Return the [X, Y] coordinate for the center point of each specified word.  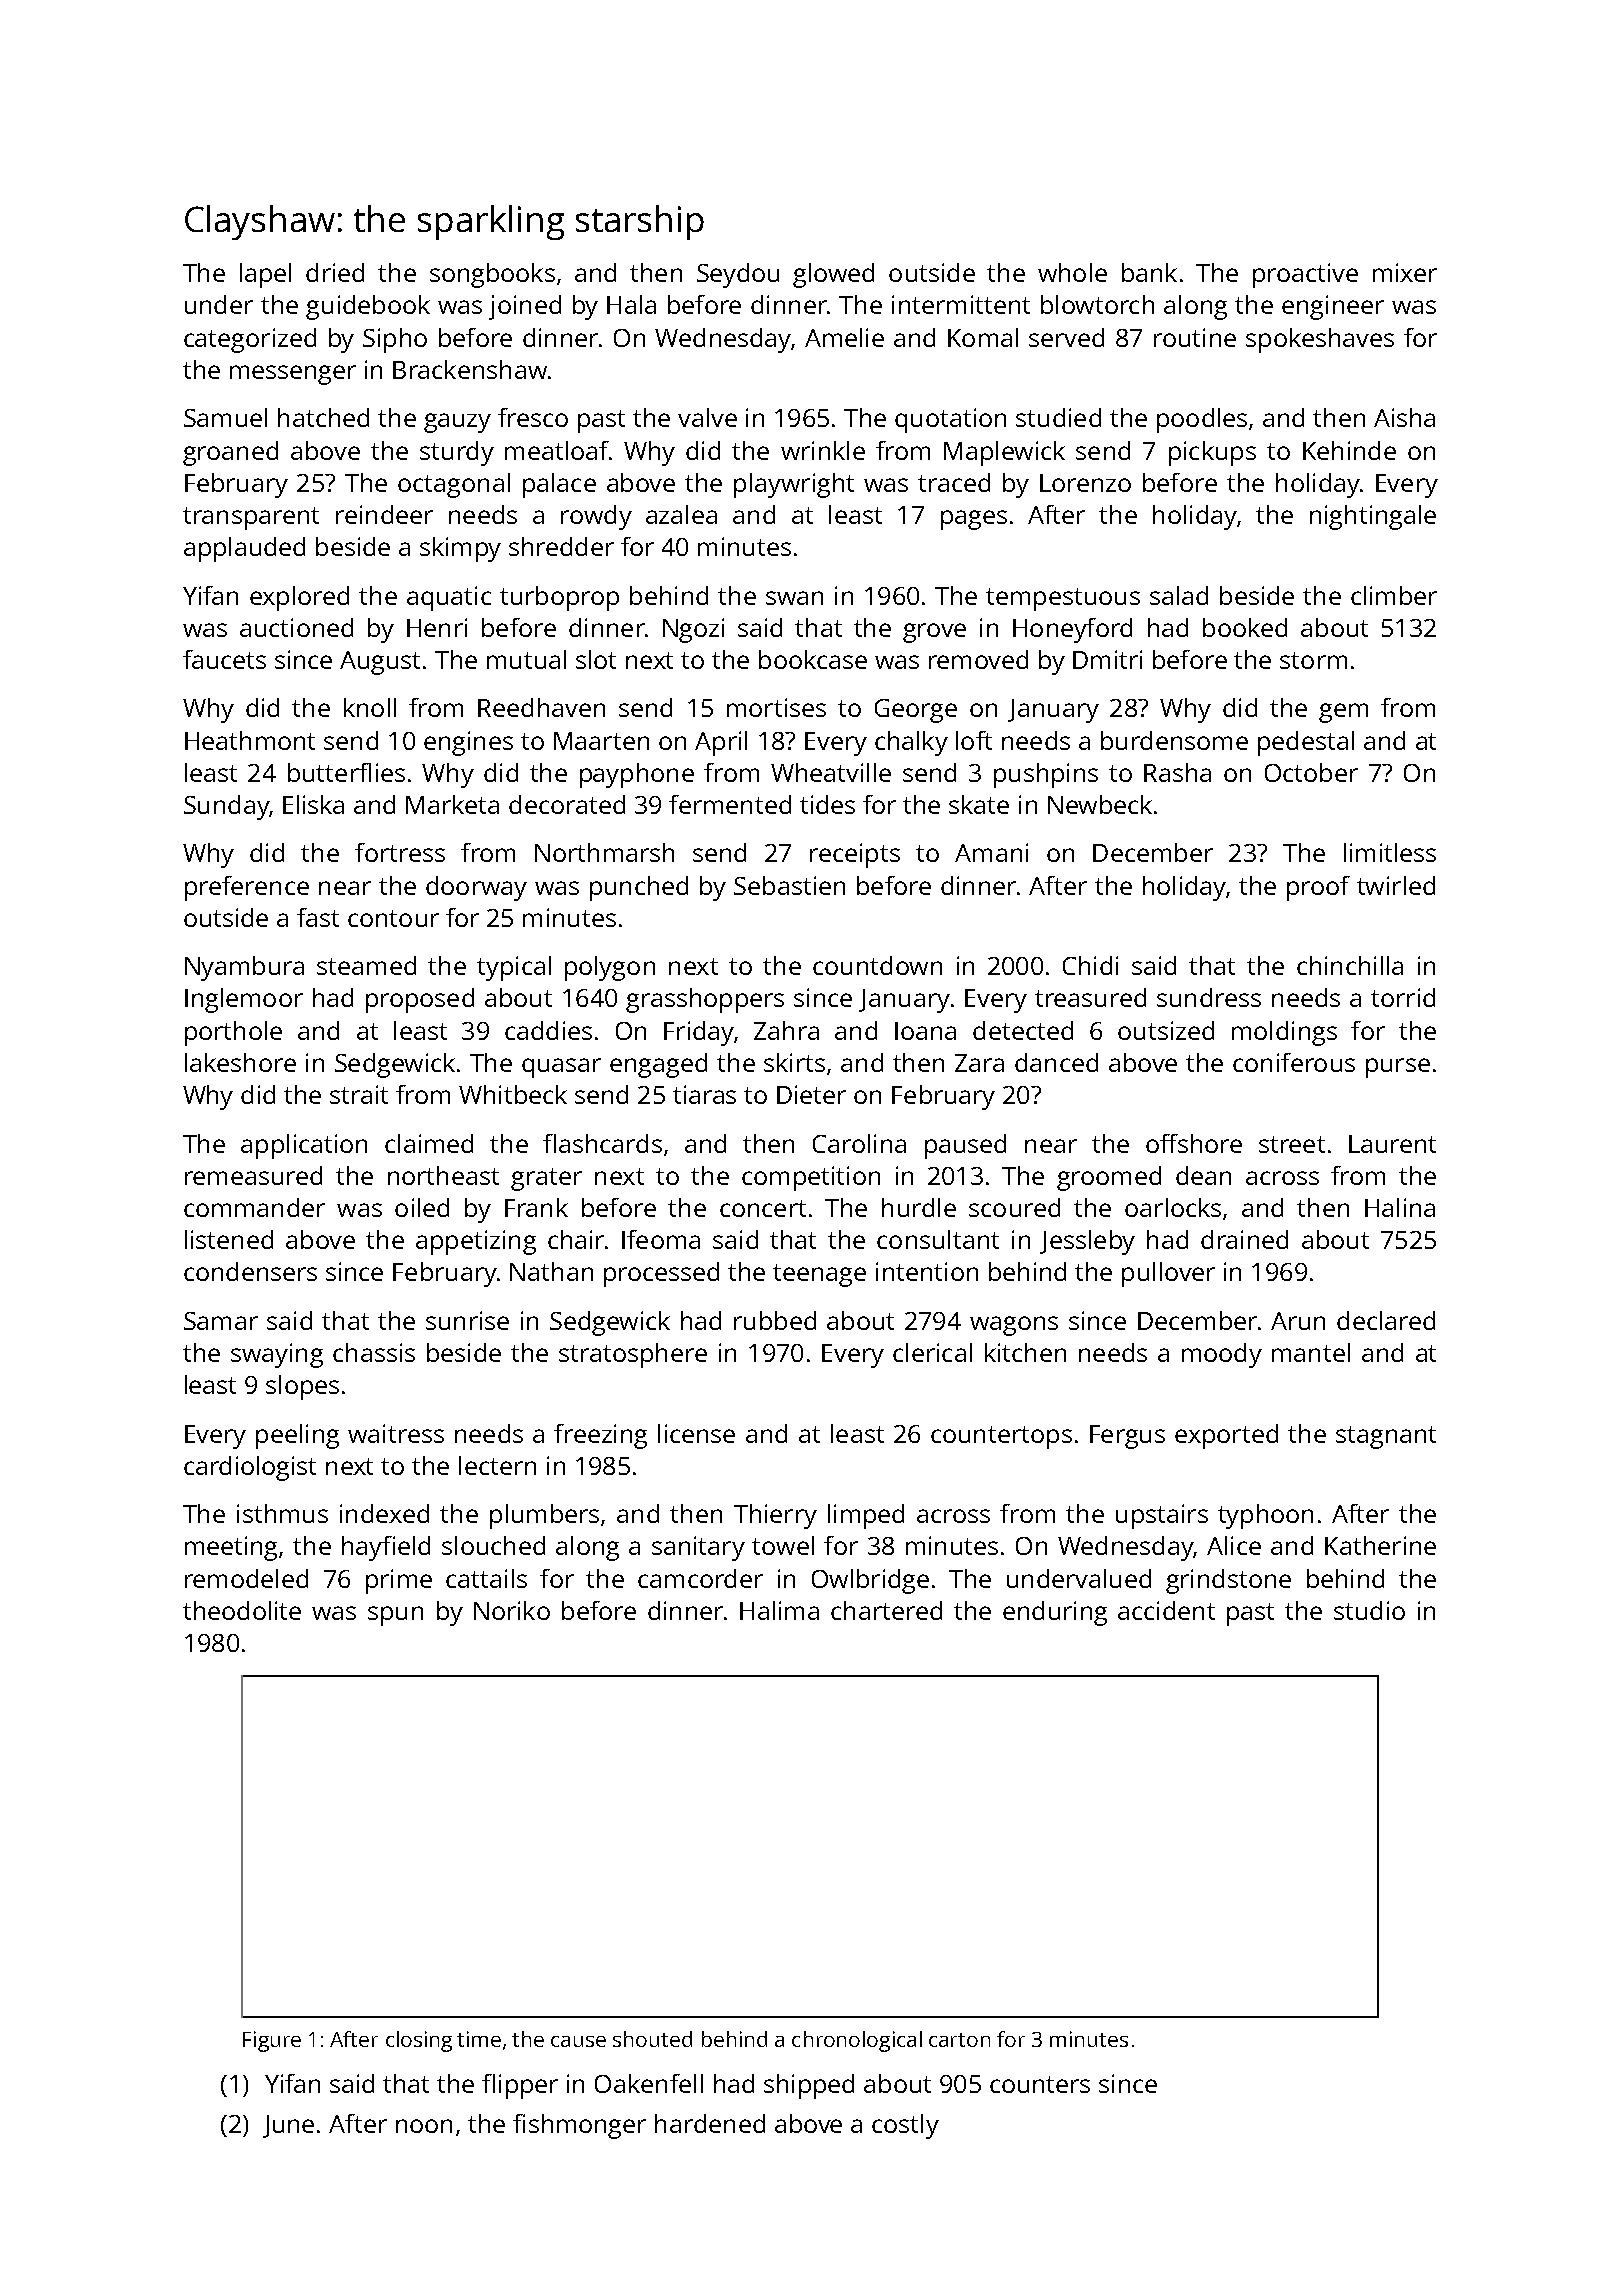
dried [335, 272]
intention [927, 1271]
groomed [1109, 1178]
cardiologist [250, 1468]
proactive [1305, 275]
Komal [983, 337]
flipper [520, 2086]
